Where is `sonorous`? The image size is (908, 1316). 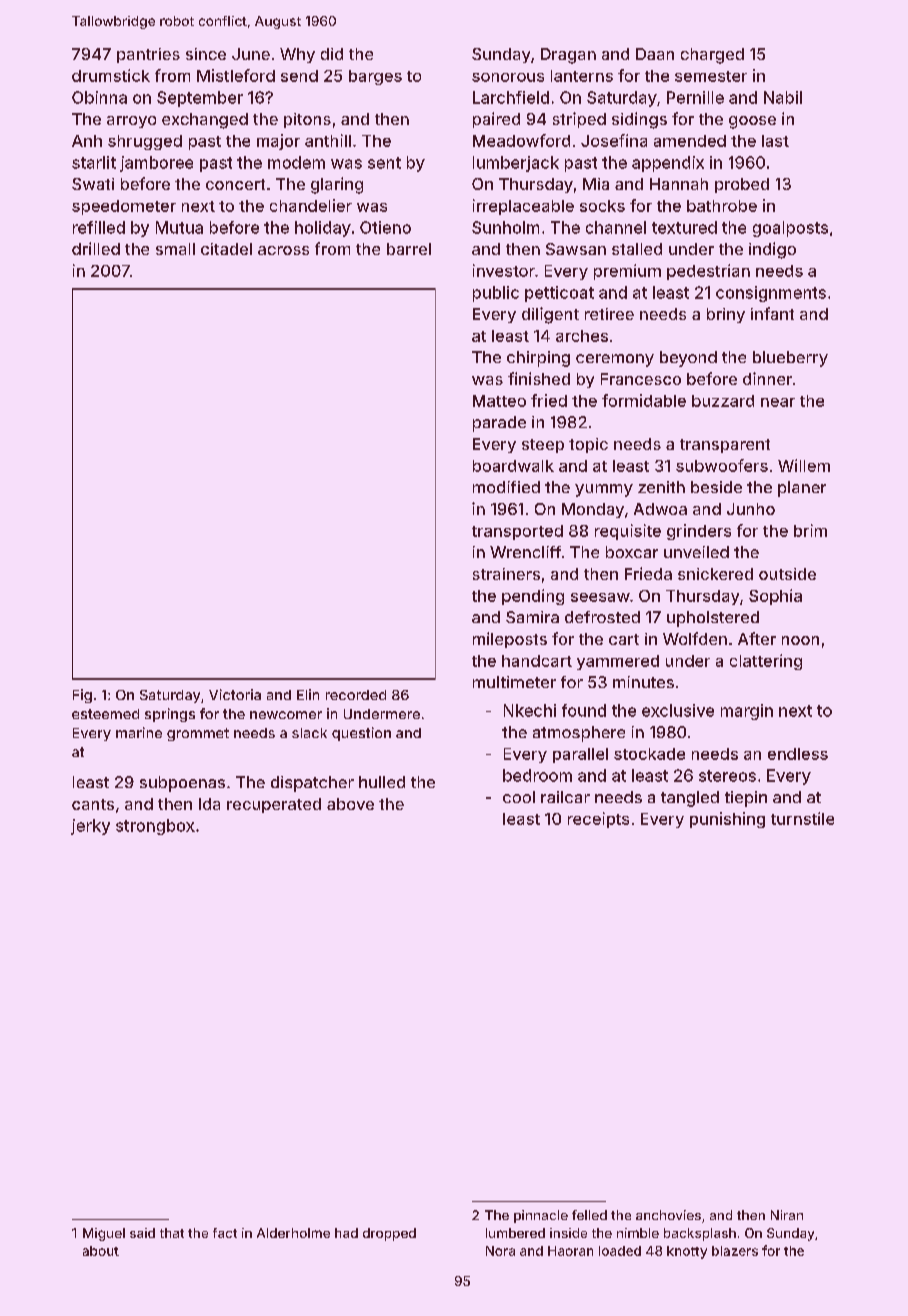 sonorous is located at coordinates (508, 77).
